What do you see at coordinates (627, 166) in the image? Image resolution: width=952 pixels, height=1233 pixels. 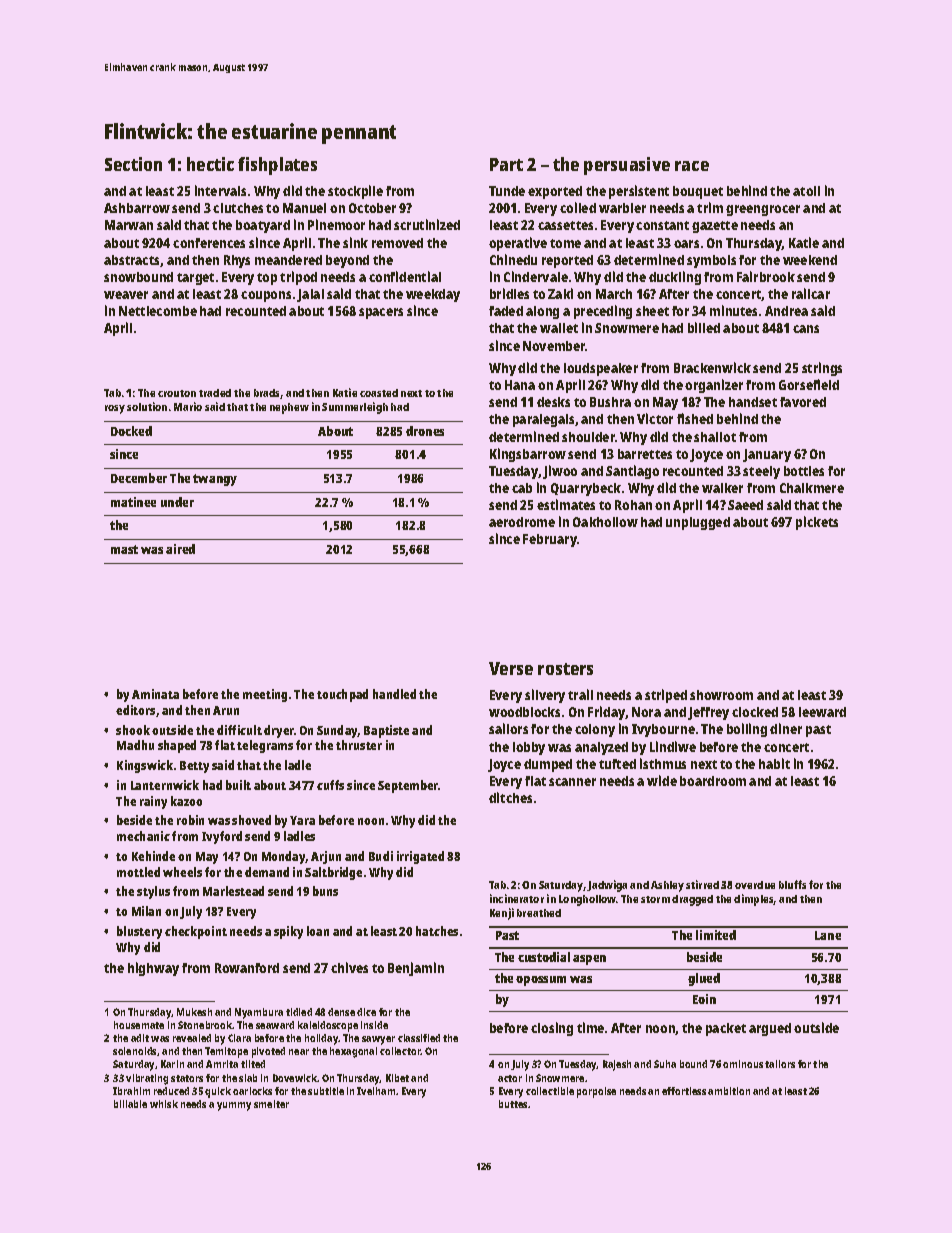 I see `persuasive` at bounding box center [627, 166].
